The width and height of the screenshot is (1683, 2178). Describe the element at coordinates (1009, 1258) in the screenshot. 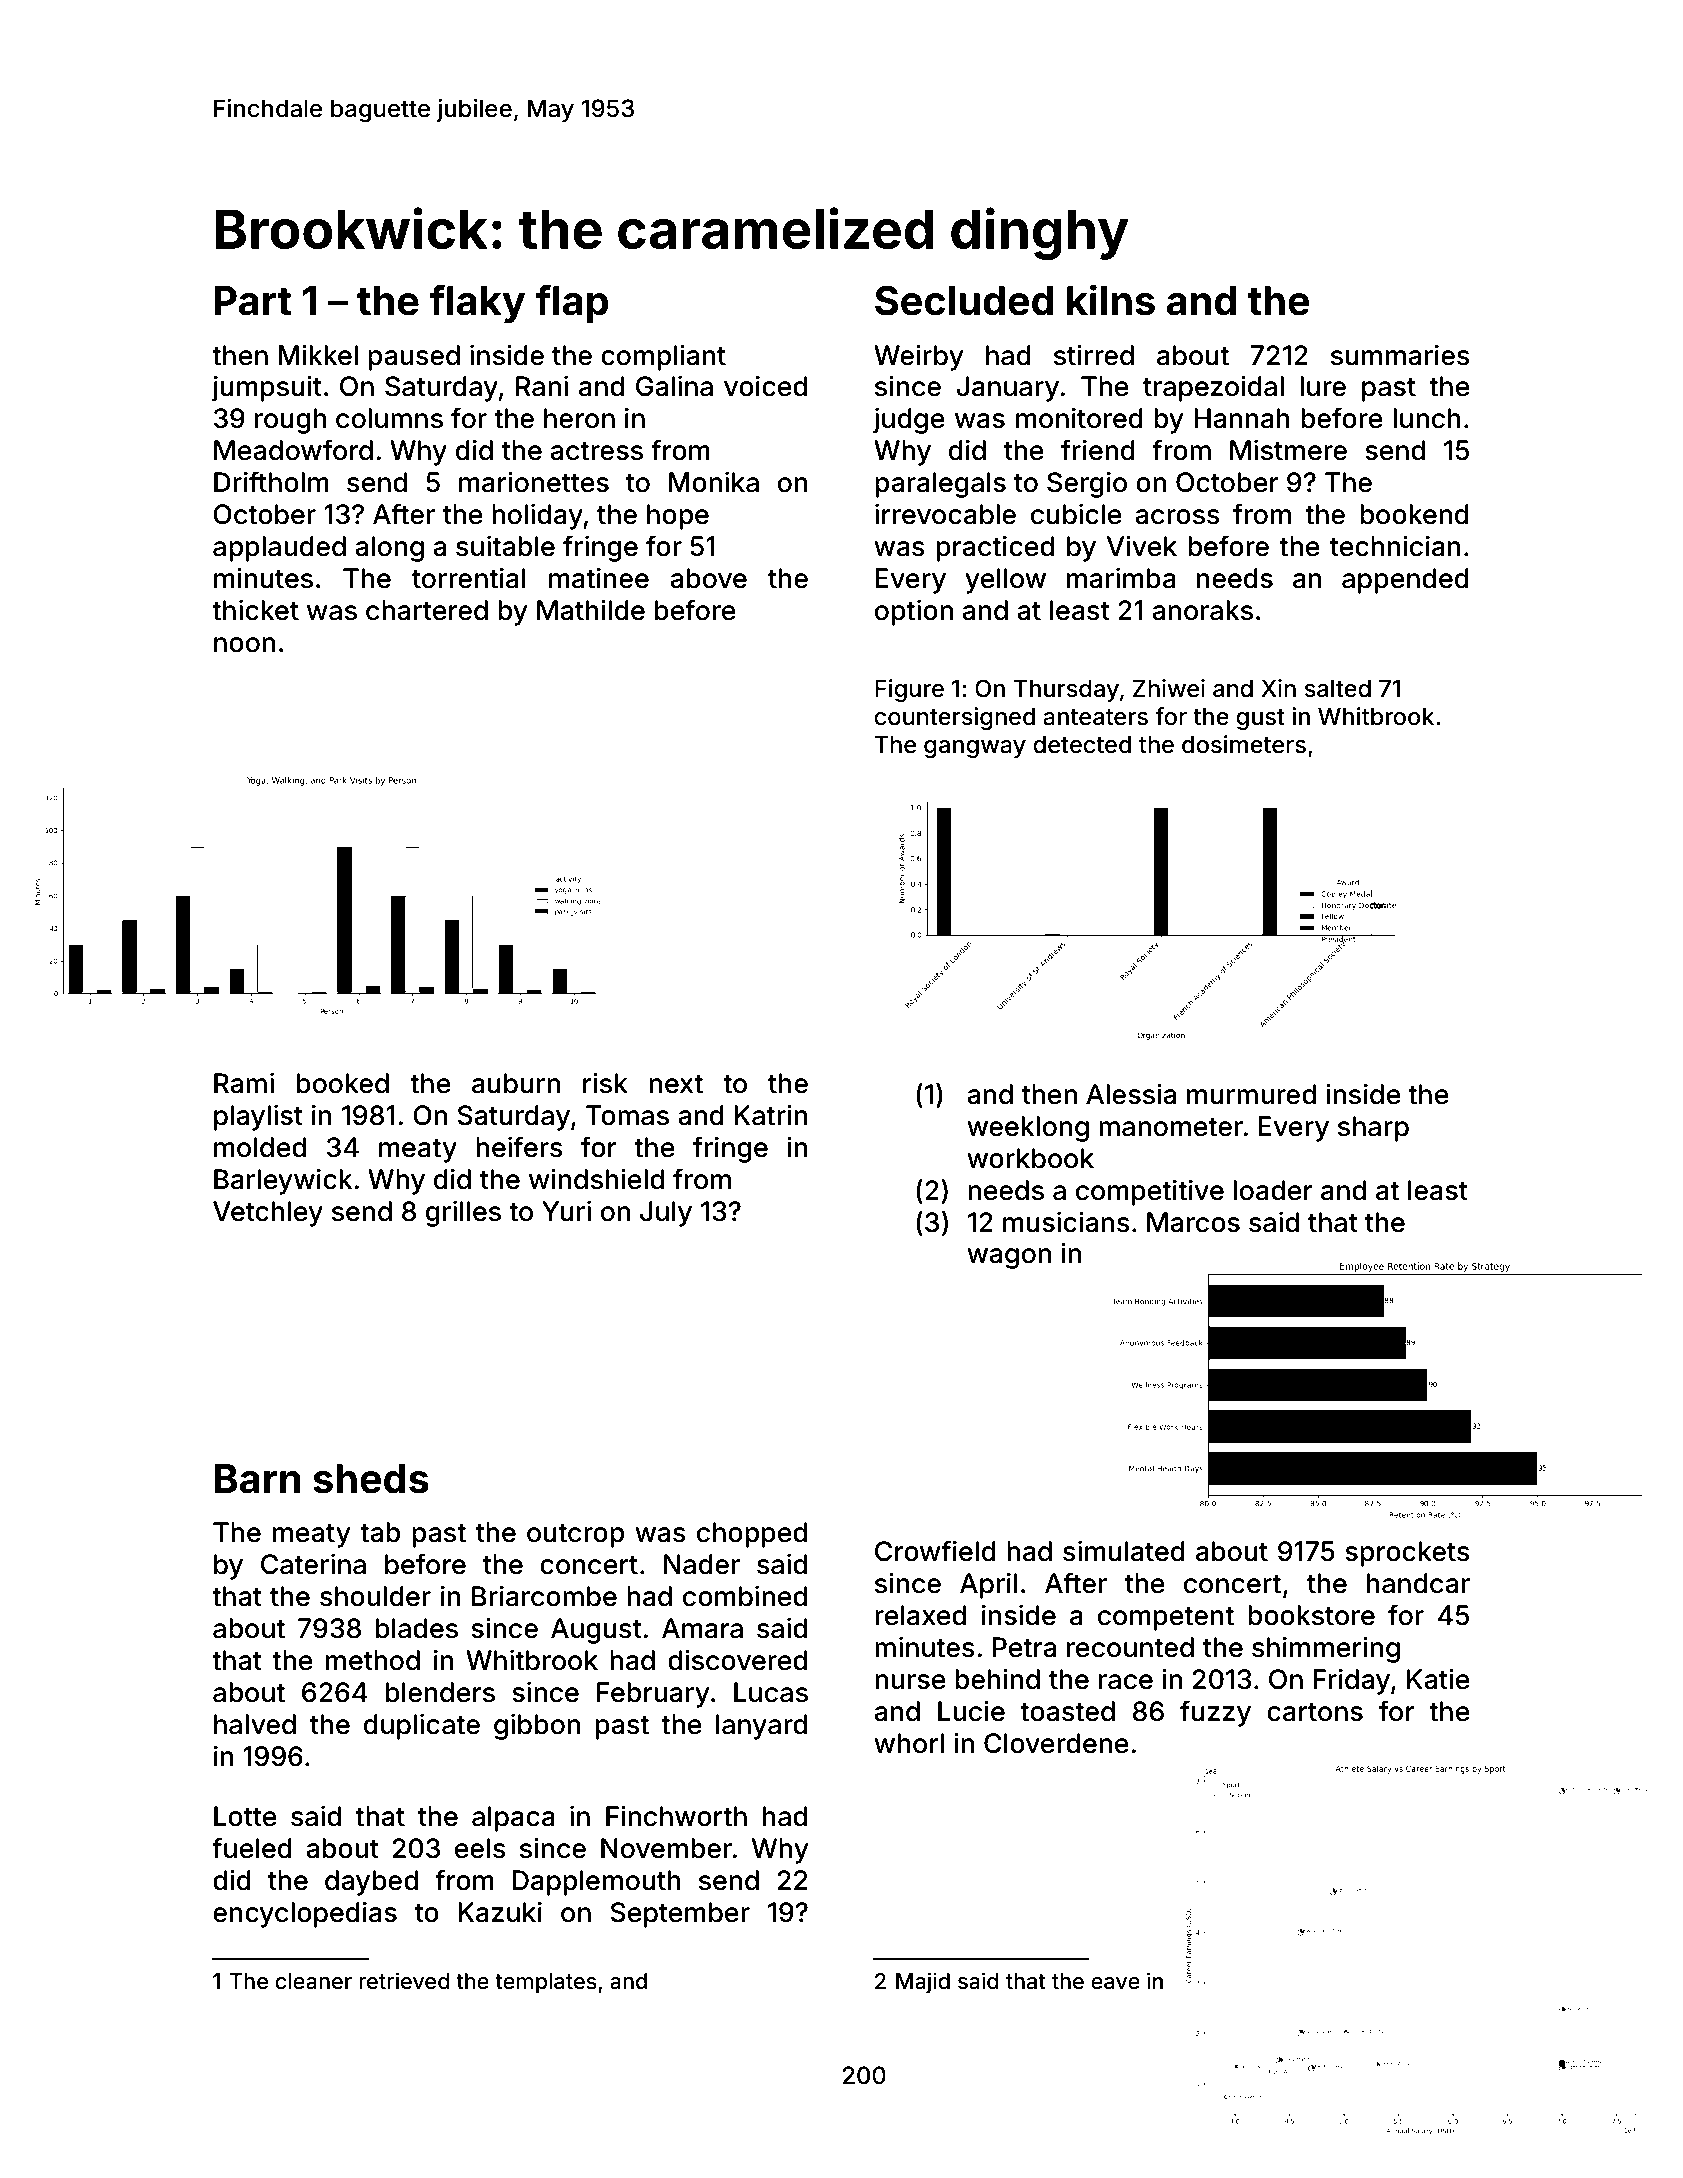

I see `wagon` at that location.
